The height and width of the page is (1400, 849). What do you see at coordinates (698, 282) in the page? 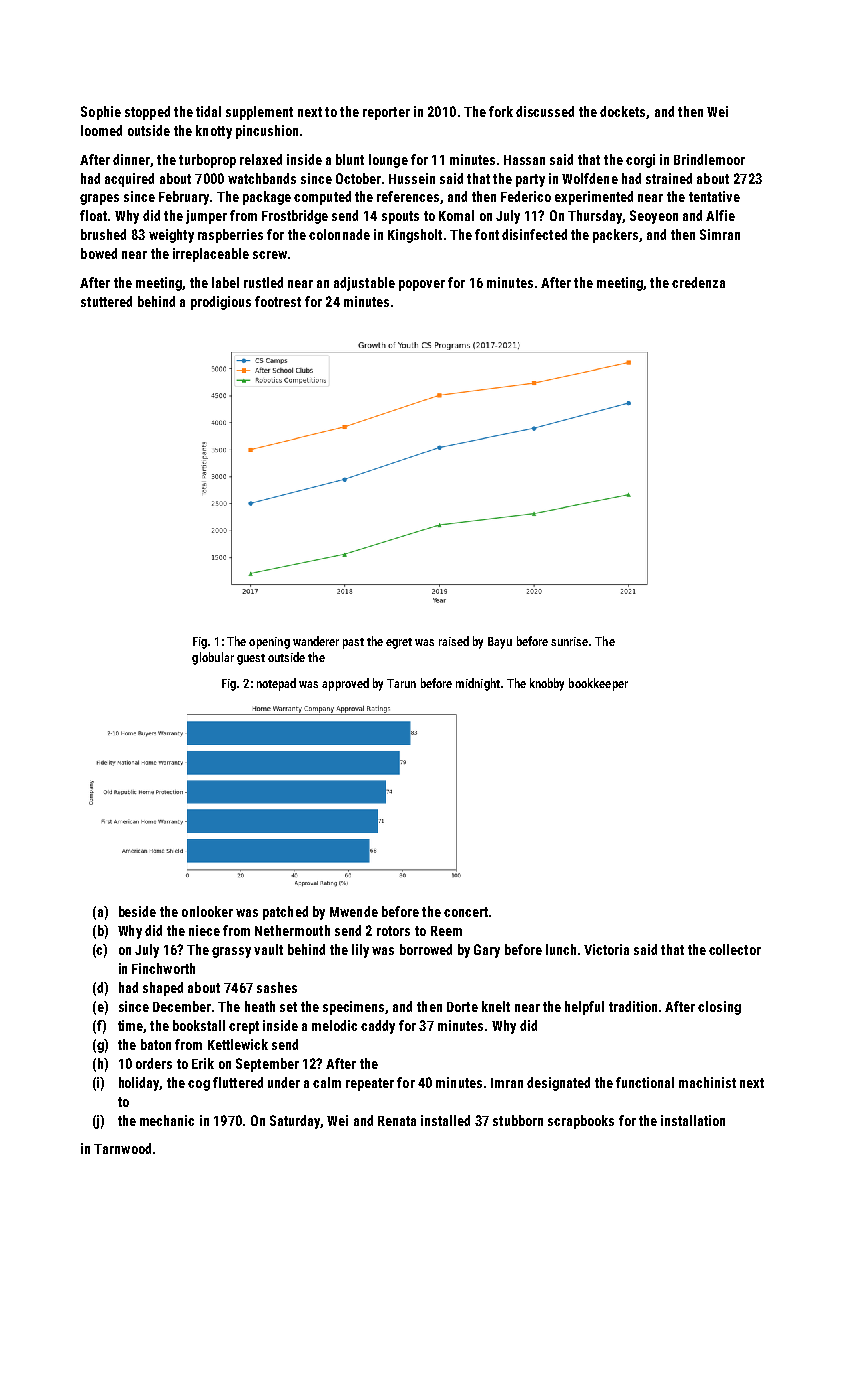
I see `credenza` at bounding box center [698, 282].
